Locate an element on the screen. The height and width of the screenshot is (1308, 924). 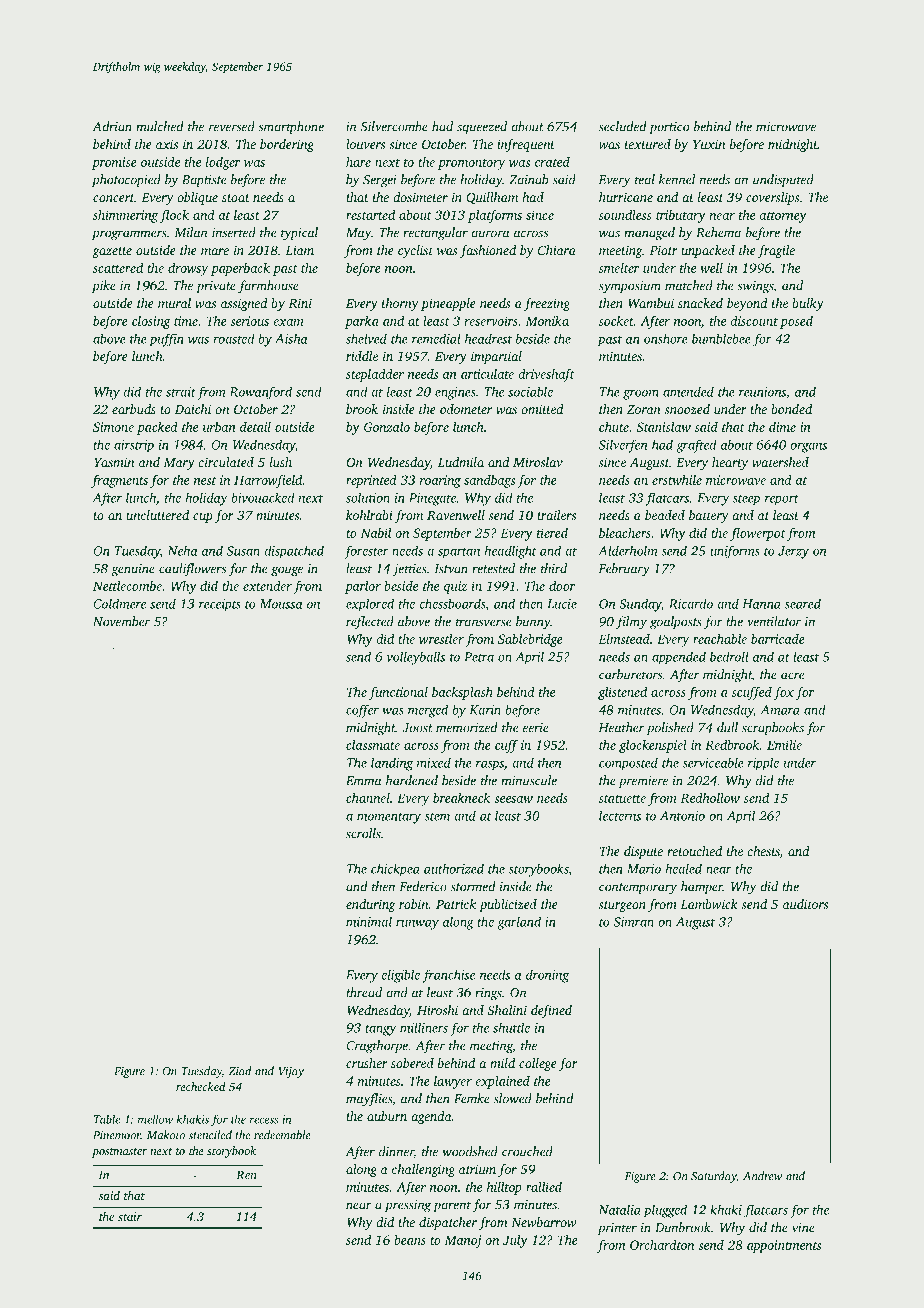
Monika is located at coordinates (547, 321).
